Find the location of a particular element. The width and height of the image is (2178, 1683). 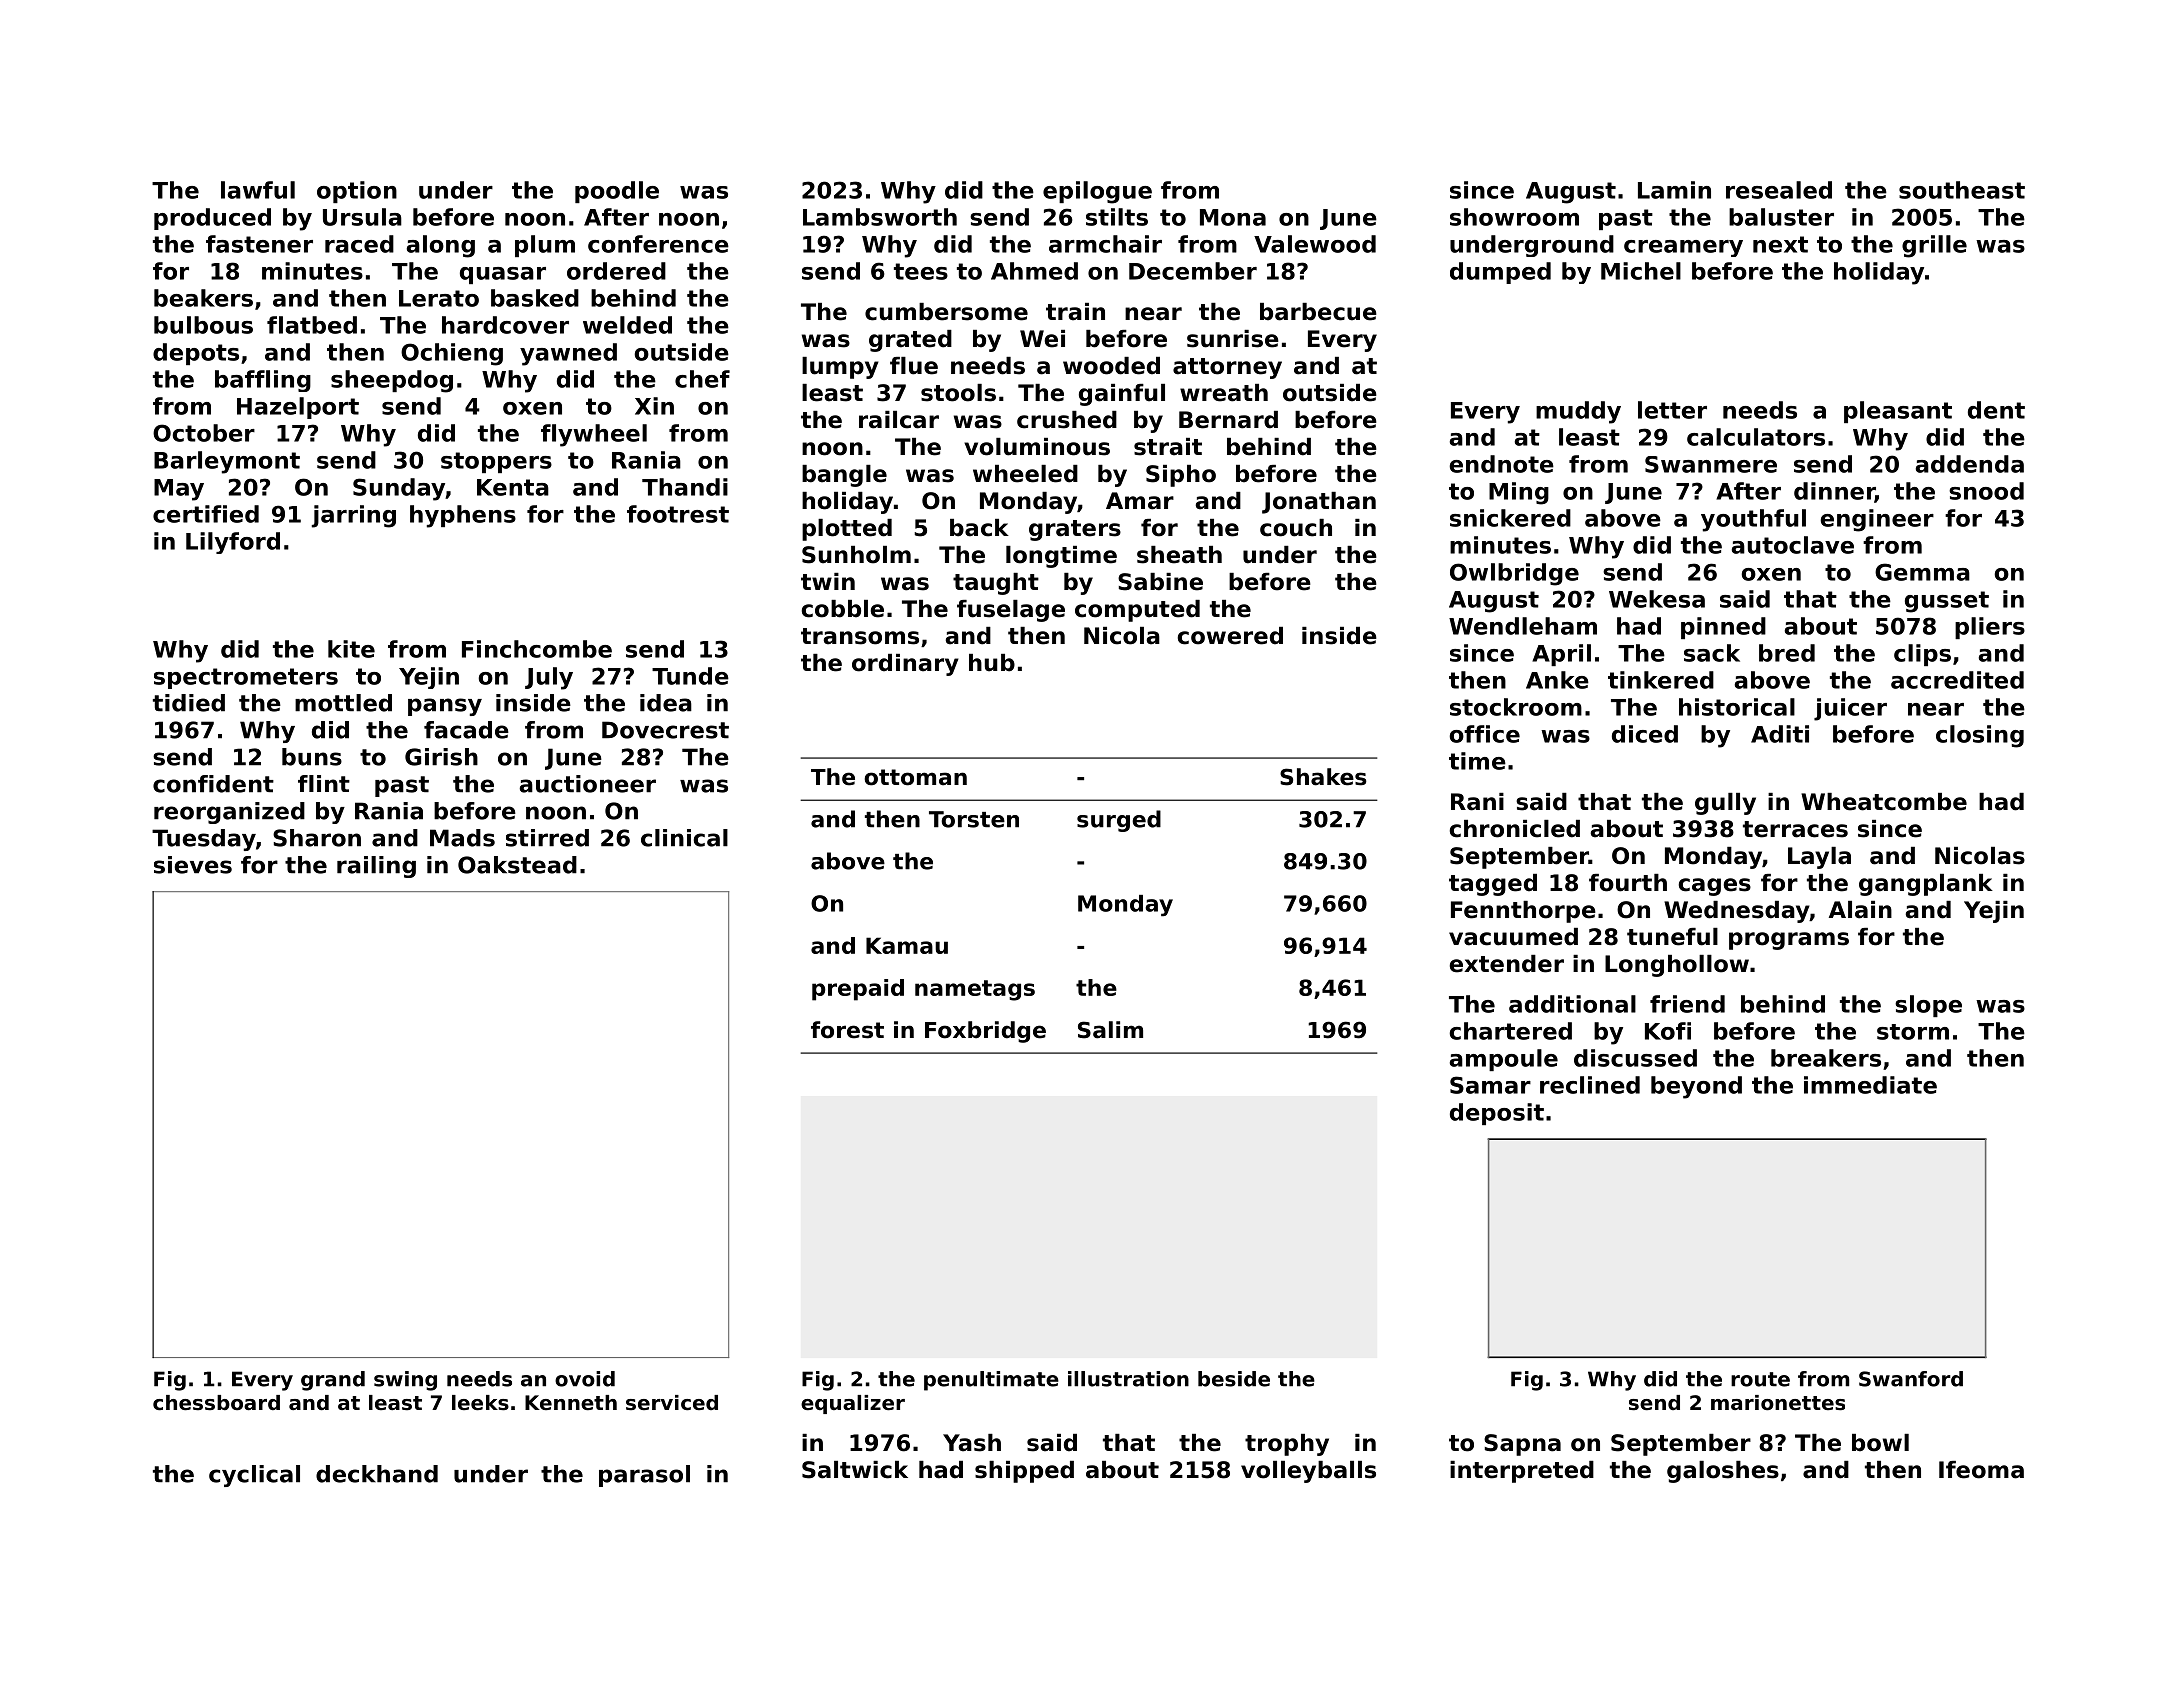

cyclical is located at coordinates (254, 1476).
